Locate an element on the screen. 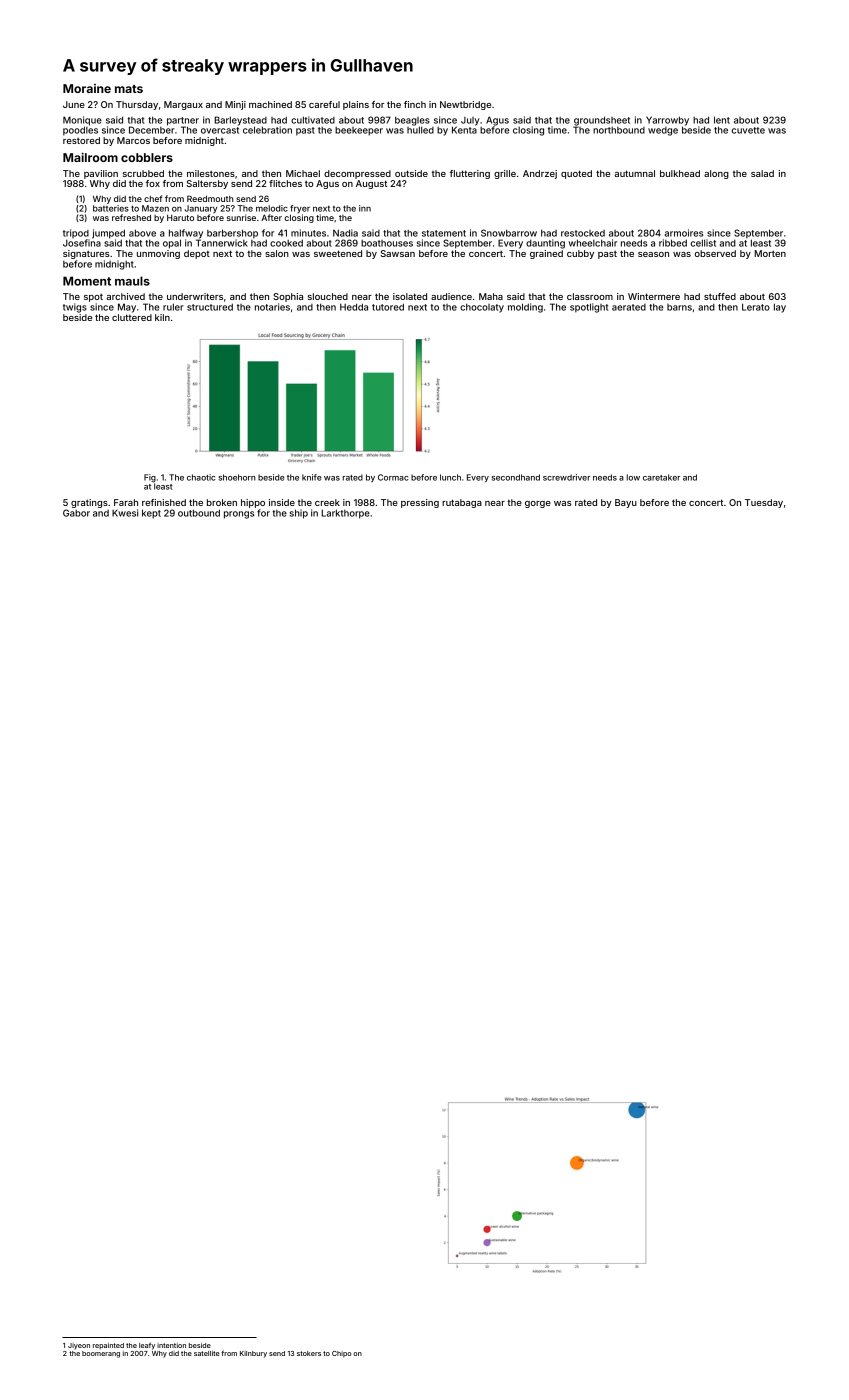  season is located at coordinates (653, 254).
